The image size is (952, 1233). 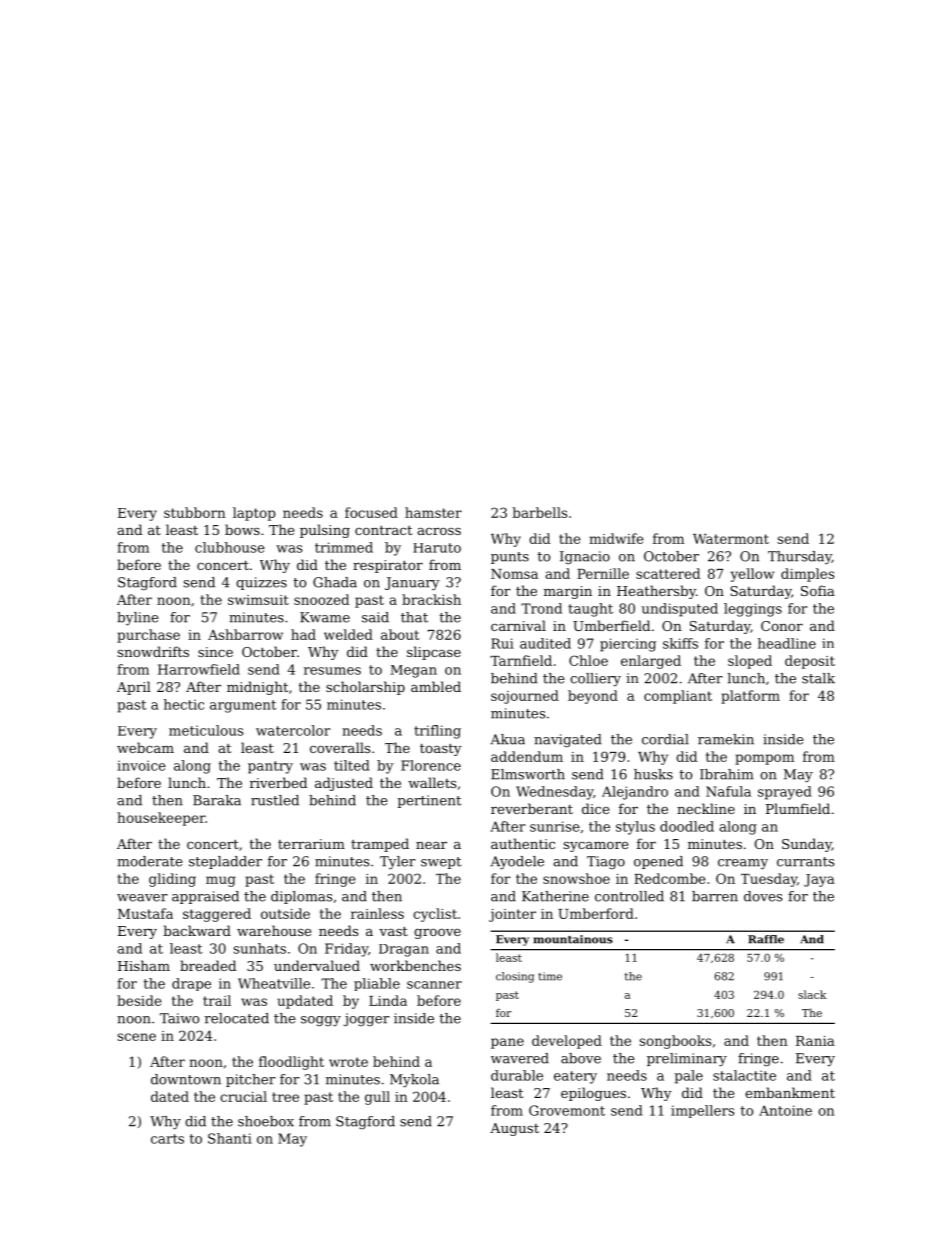 What do you see at coordinates (167, 1139) in the page?
I see `carts` at bounding box center [167, 1139].
